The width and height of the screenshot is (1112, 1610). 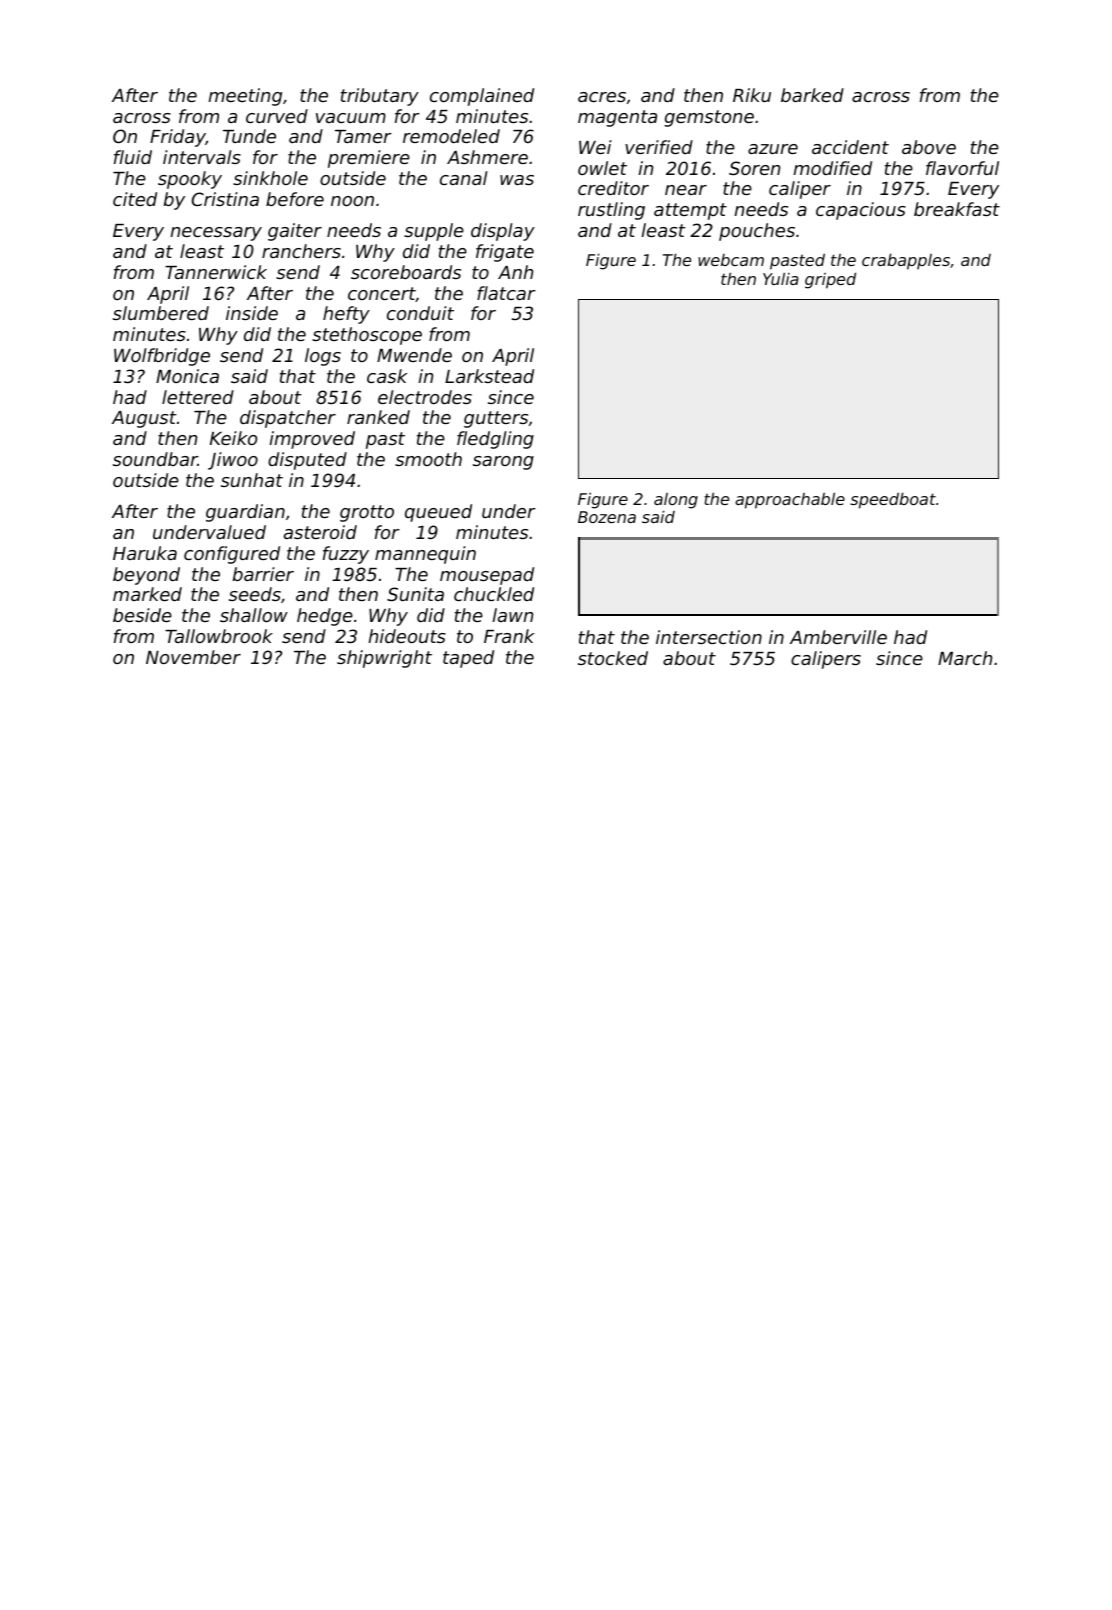 What do you see at coordinates (781, 278) in the screenshot?
I see `Yulia` at bounding box center [781, 278].
